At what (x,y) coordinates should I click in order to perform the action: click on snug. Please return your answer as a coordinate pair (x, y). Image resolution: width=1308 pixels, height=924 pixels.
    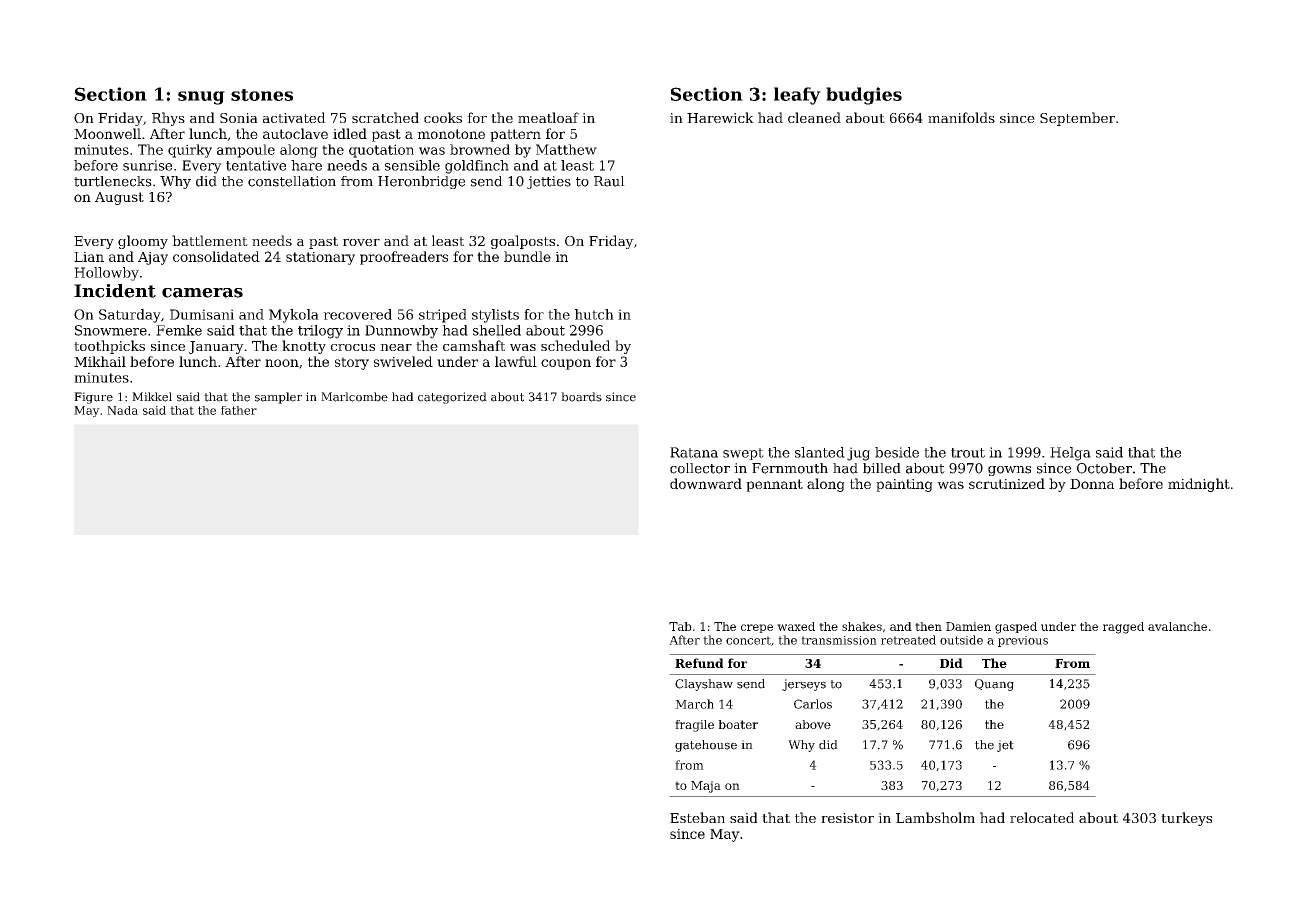
    Looking at the image, I should click on (201, 98).
